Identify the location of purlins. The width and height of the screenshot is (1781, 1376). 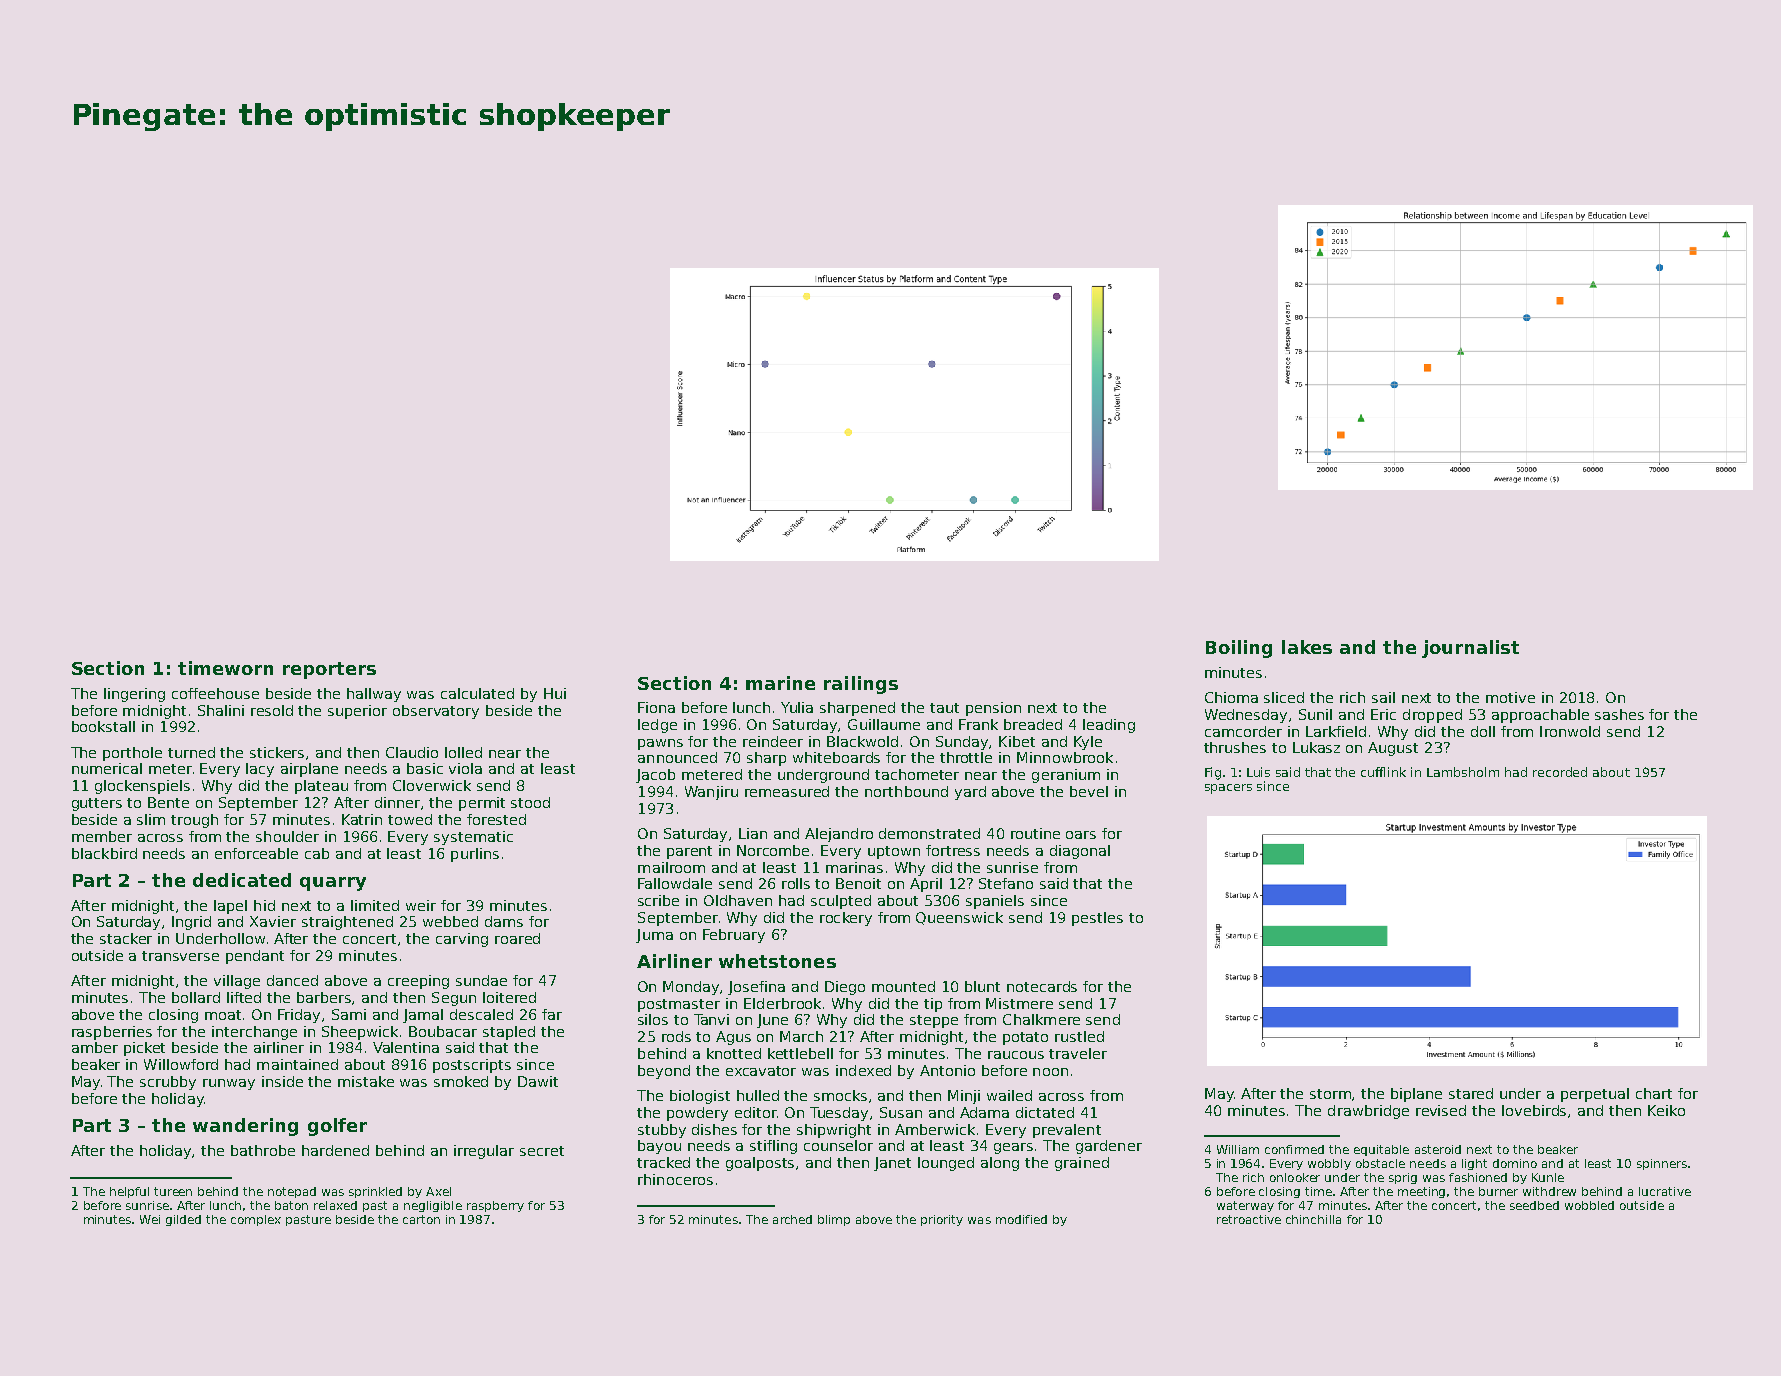
(475, 855).
